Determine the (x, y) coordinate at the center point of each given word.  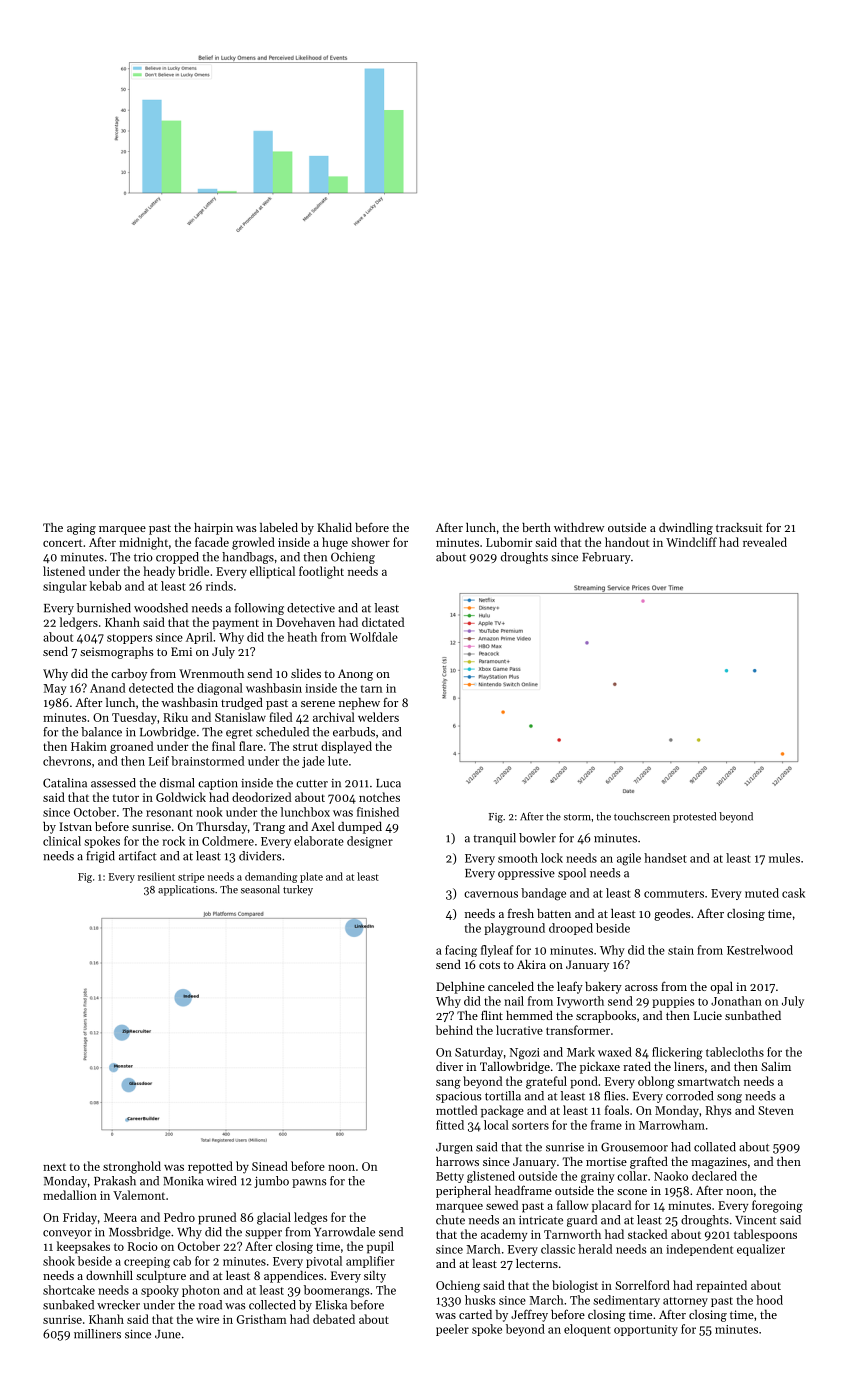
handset (665, 858)
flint (492, 1015)
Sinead (270, 1166)
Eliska (331, 1305)
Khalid (334, 527)
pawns (309, 1183)
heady (159, 572)
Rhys (718, 1111)
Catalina (65, 783)
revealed (765, 542)
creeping (147, 1262)
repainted (721, 1286)
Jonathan (736, 1001)
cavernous (491, 894)
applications (186, 890)
